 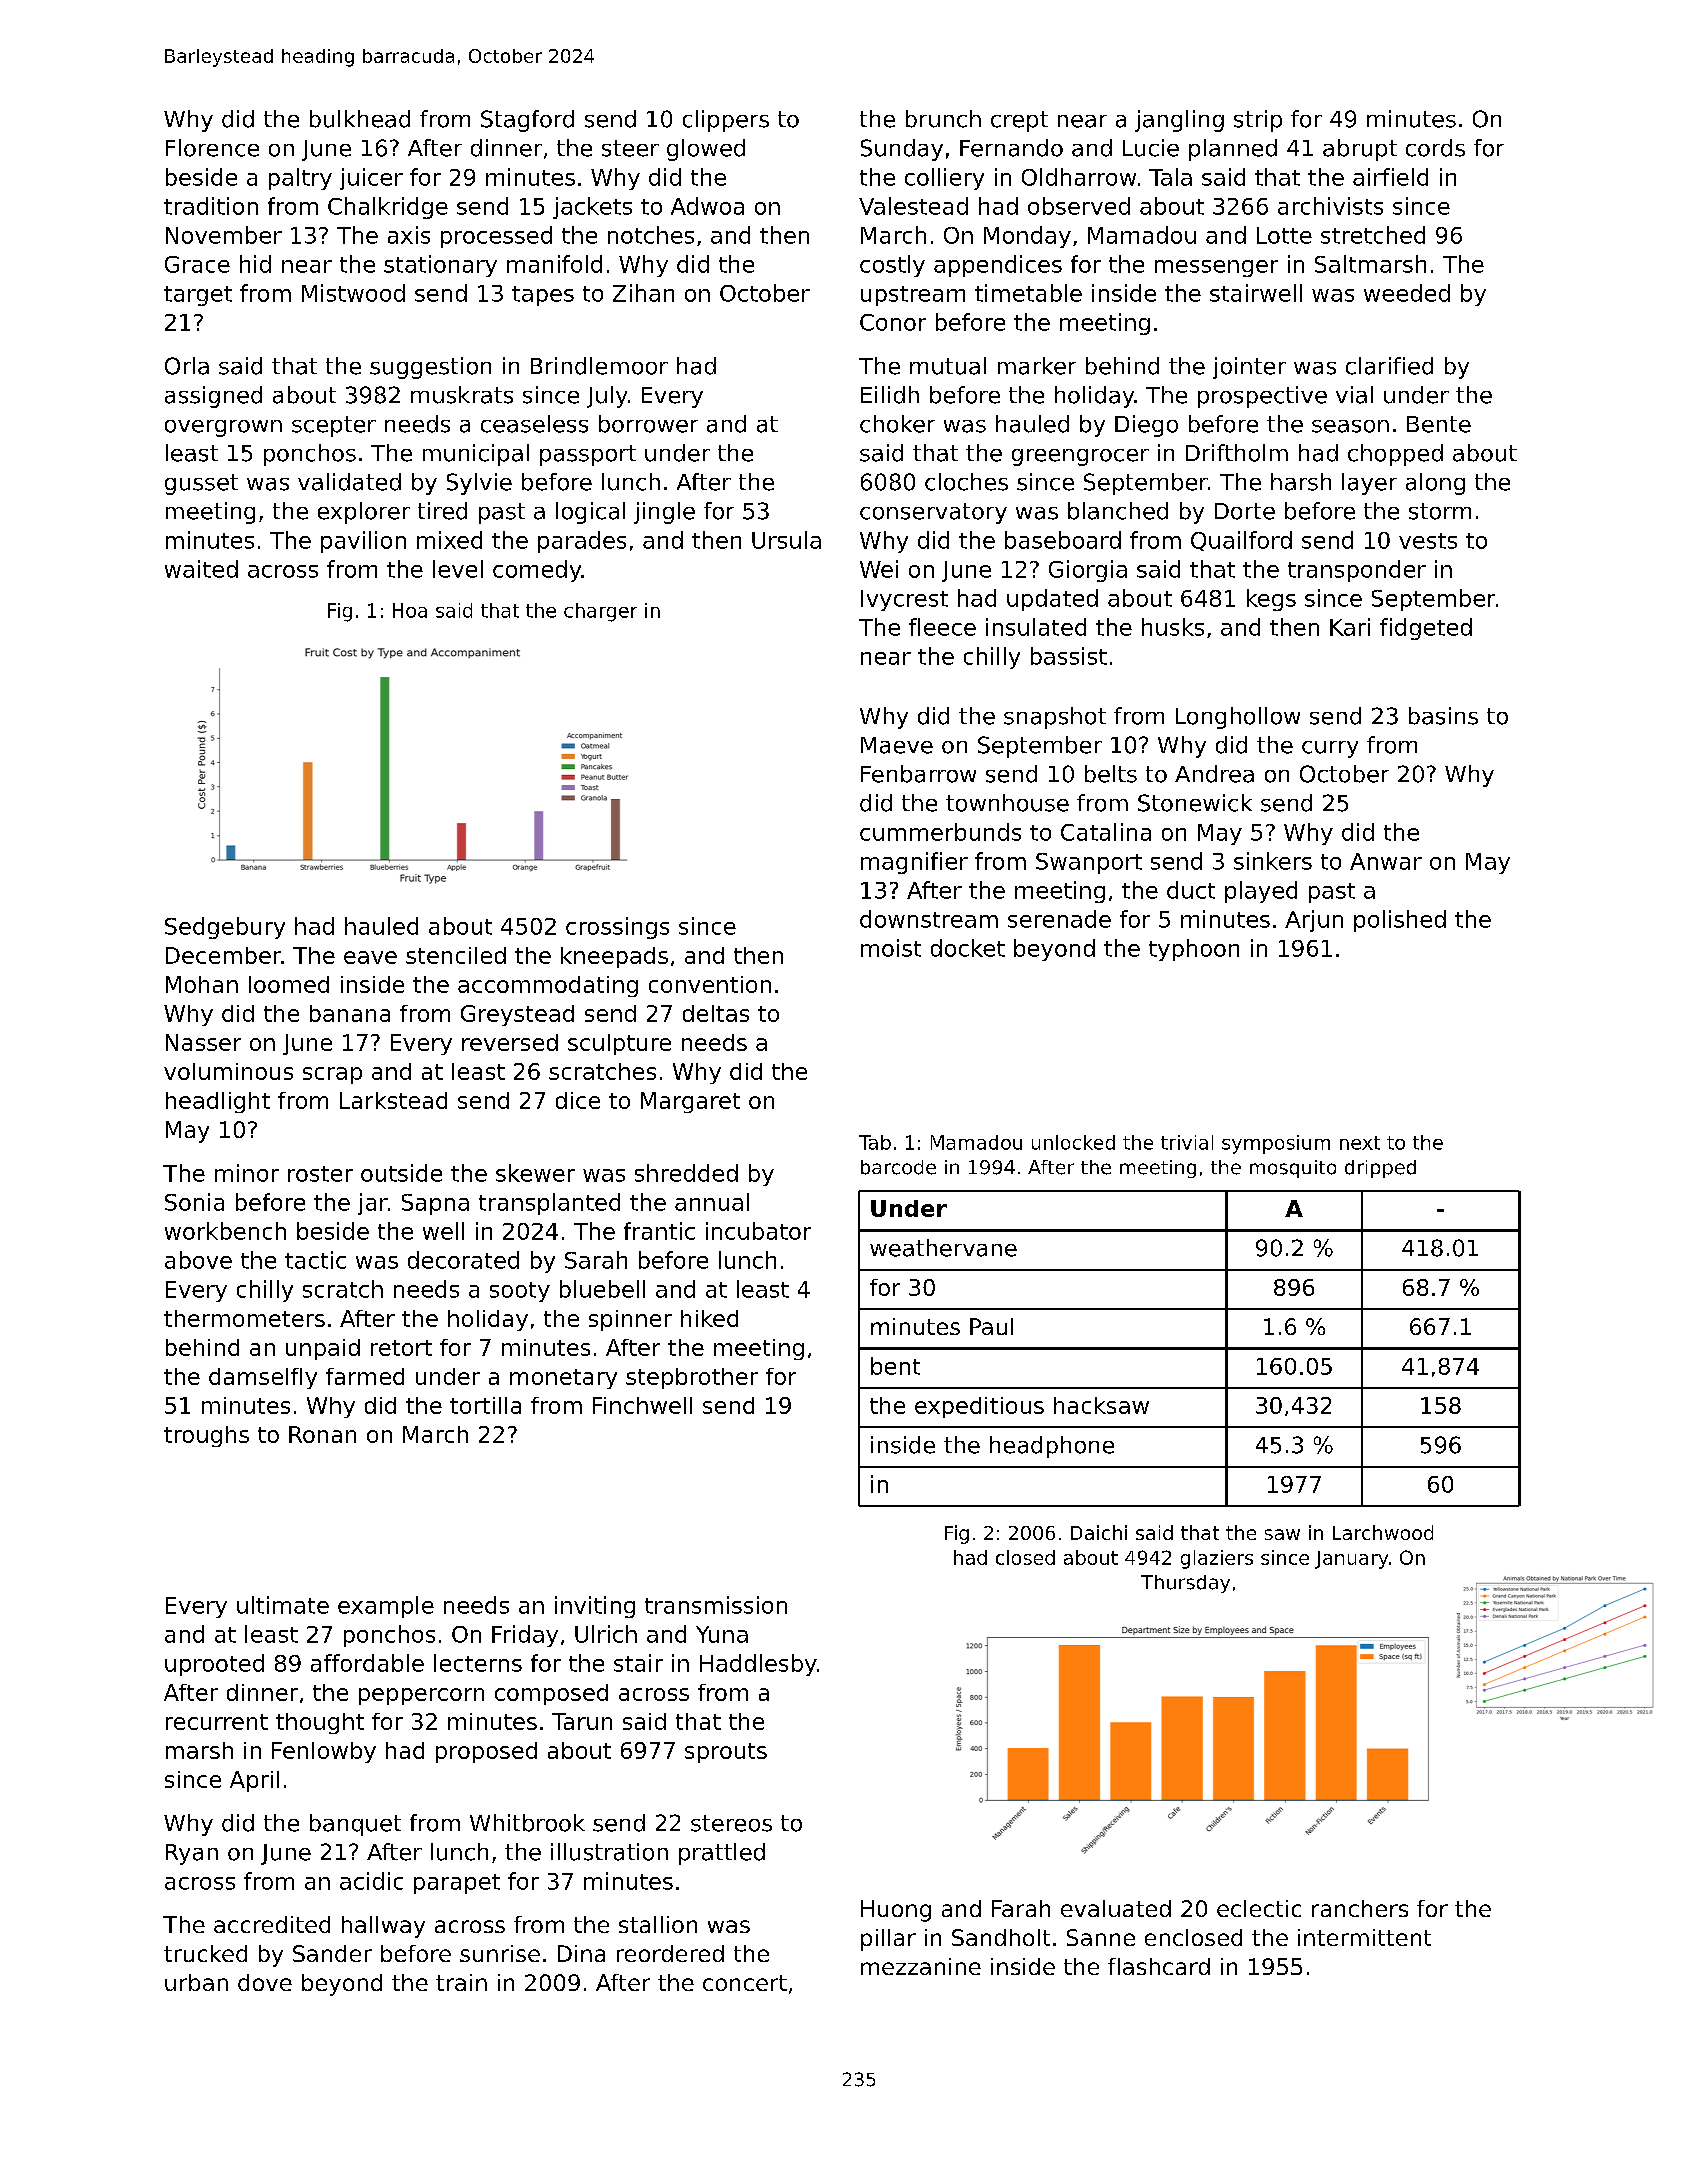 I want to click on bulkhead, so click(x=360, y=119).
